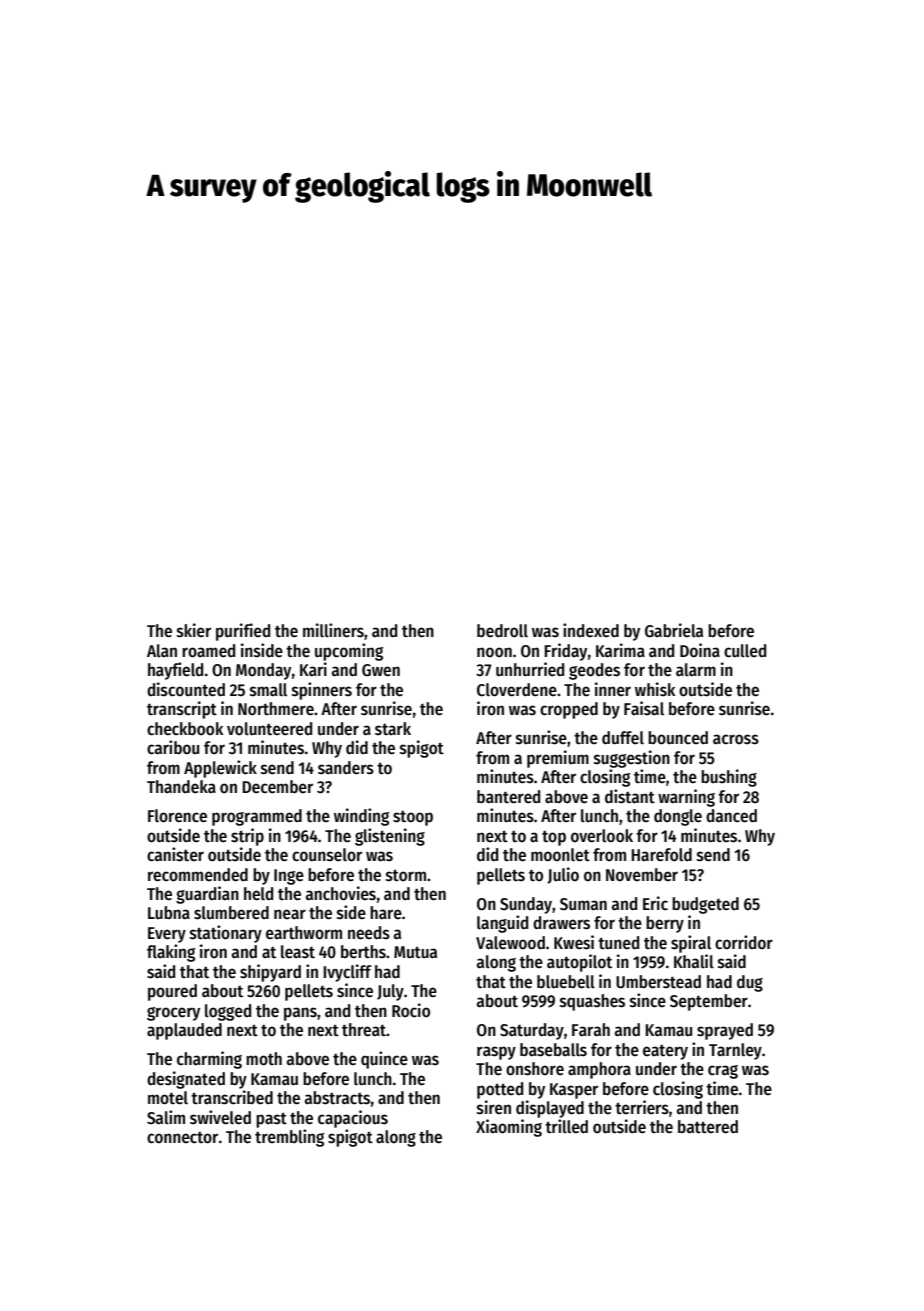 The image size is (924, 1311). I want to click on geodes, so click(594, 671).
